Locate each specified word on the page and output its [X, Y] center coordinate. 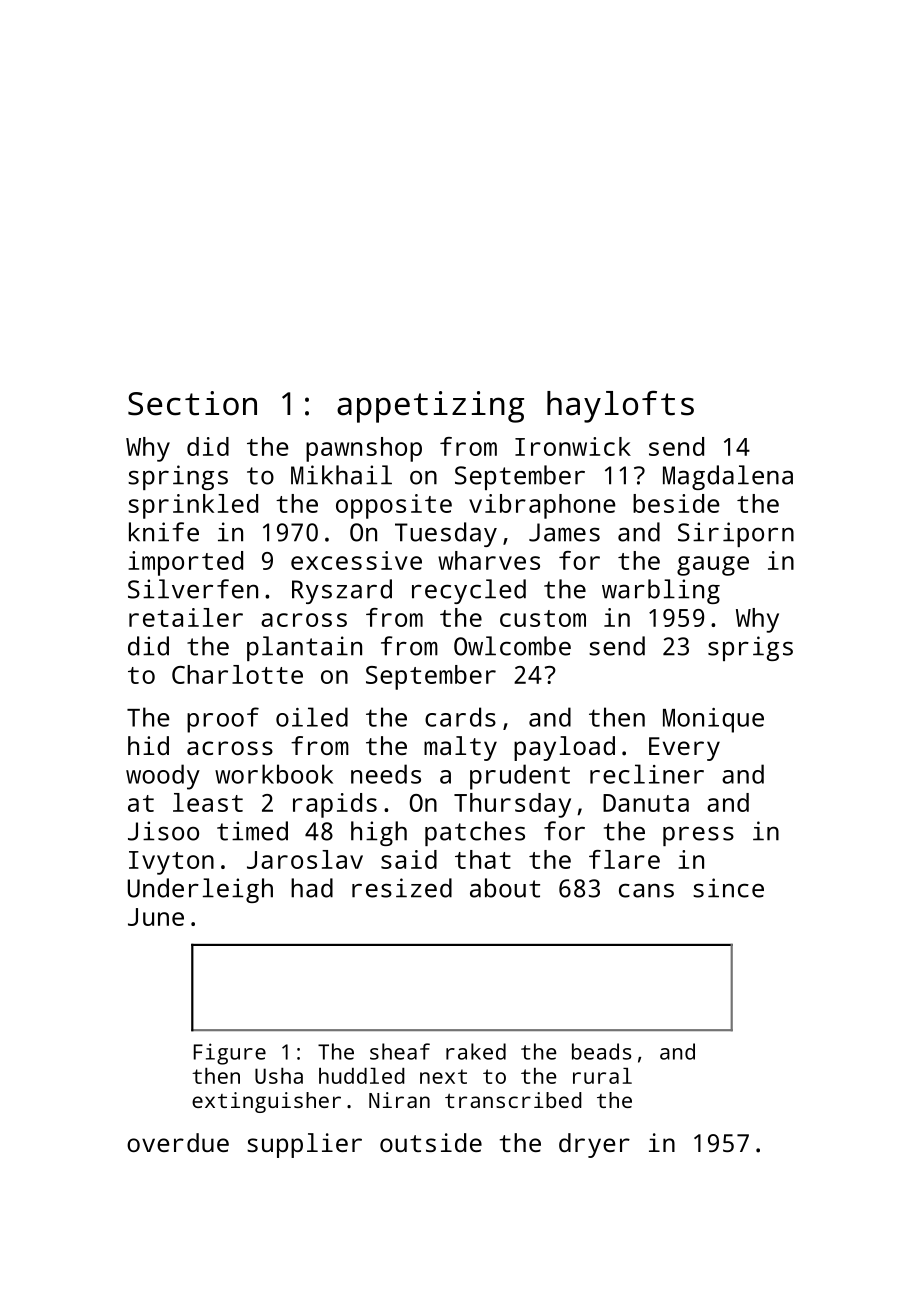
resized [402, 888]
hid [148, 745]
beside [676, 503]
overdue [178, 1142]
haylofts [620, 407]
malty [460, 748]
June [156, 917]
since [728, 888]
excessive [356, 560]
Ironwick [573, 446]
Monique [713, 720]
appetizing [430, 407]
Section [192, 403]
